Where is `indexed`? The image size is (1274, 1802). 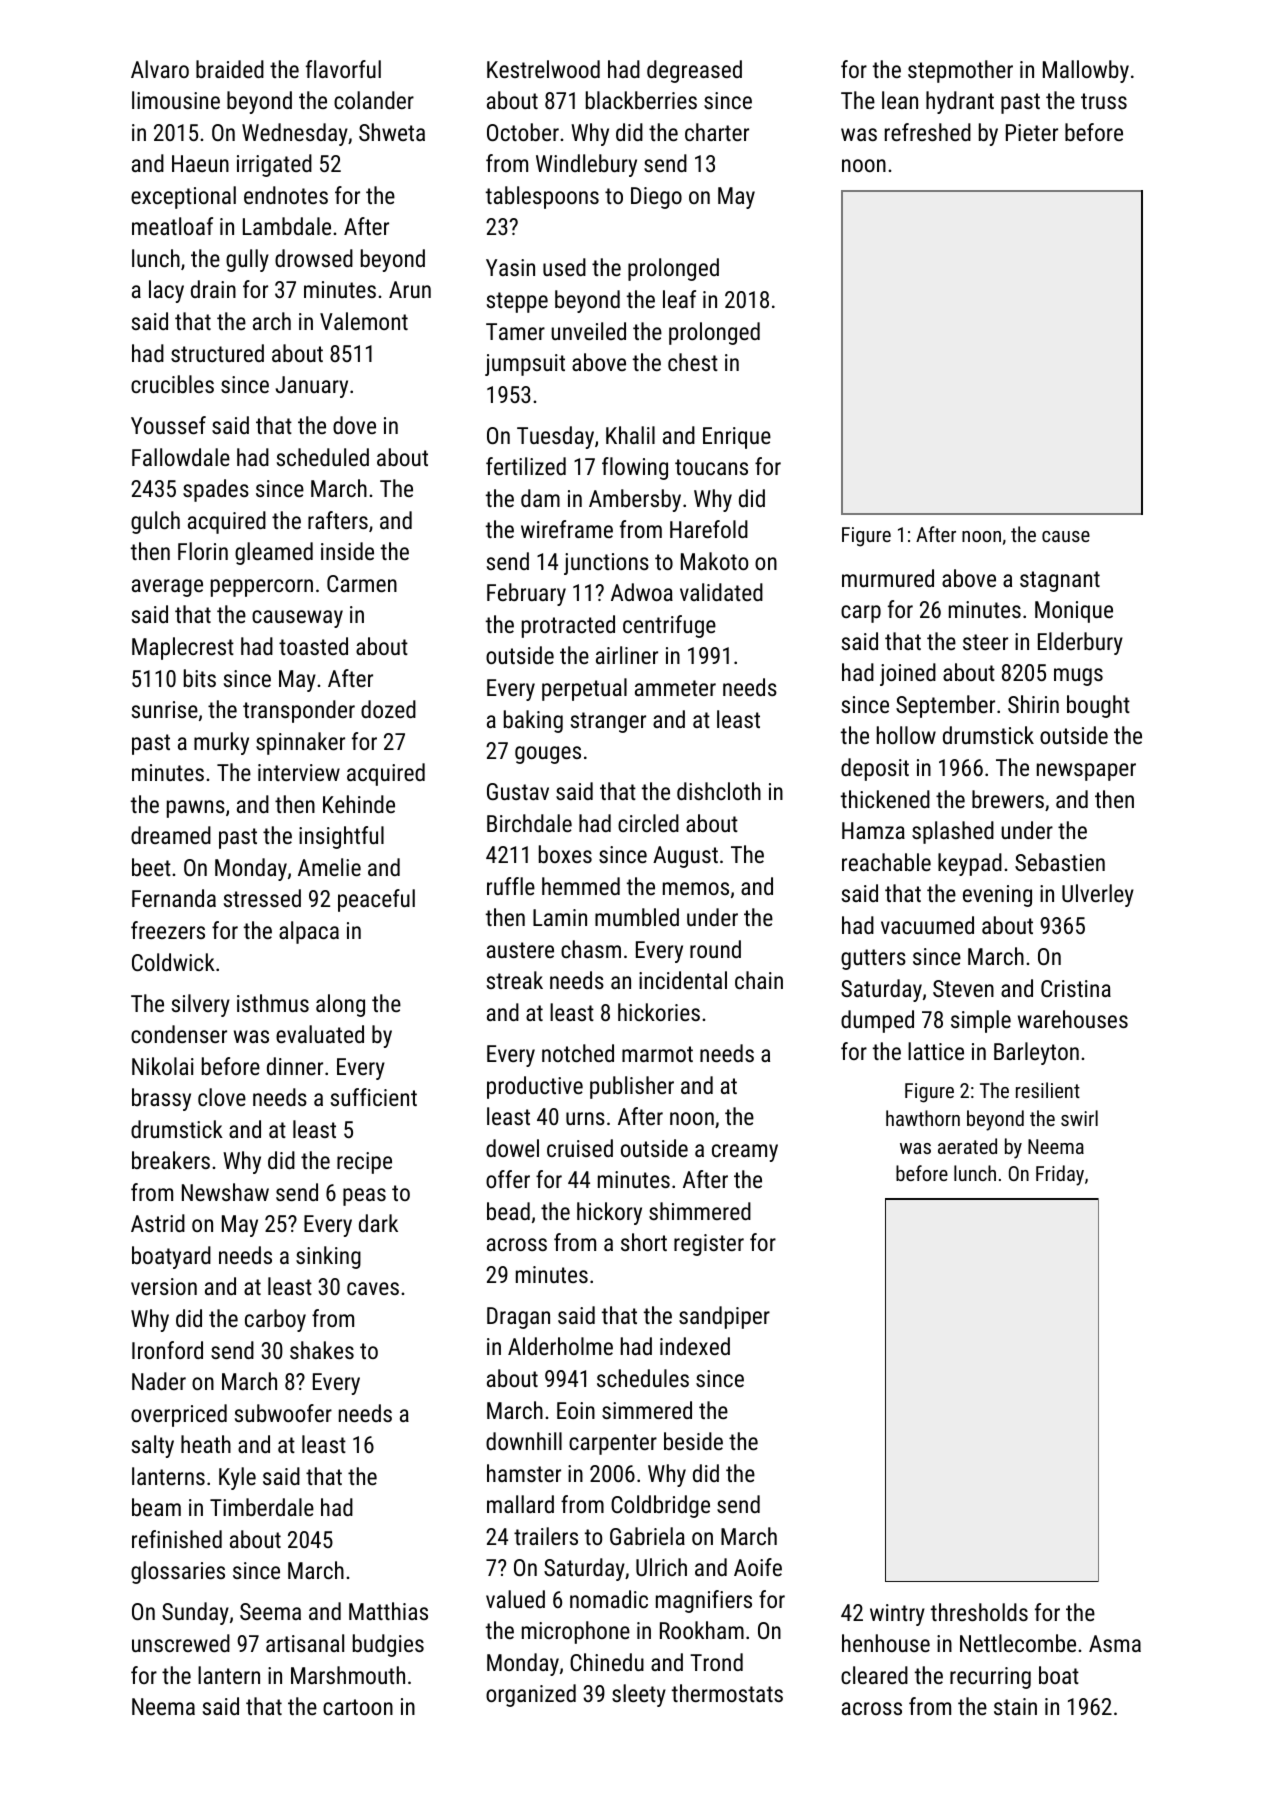 indexed is located at coordinates (695, 1346).
